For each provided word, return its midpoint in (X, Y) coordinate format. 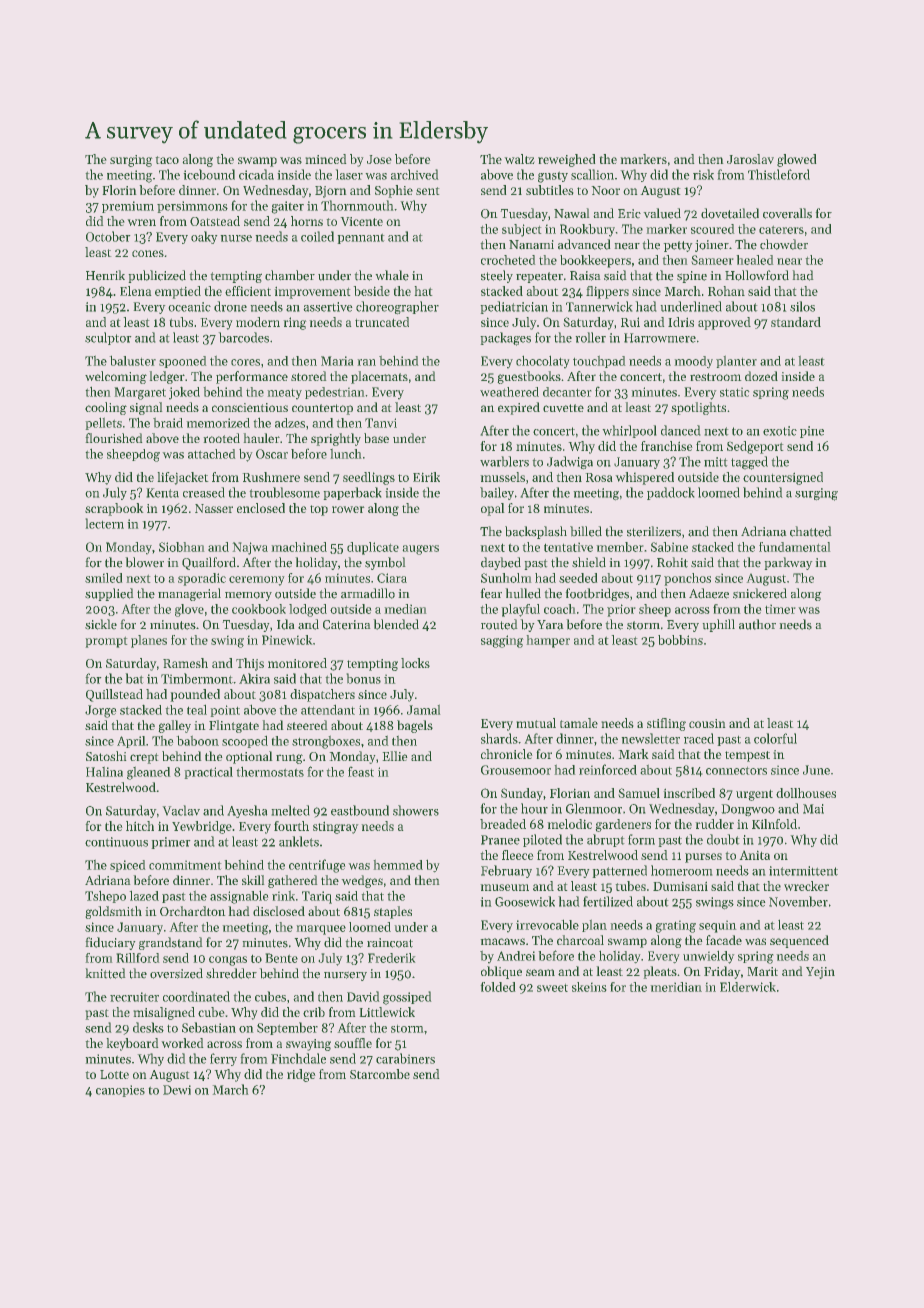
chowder (784, 244)
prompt (106, 642)
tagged (749, 463)
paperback (352, 493)
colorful (775, 738)
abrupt (606, 840)
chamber (290, 275)
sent (428, 191)
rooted (221, 438)
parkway (788, 563)
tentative (568, 547)
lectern (104, 523)
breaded (503, 824)
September (287, 1028)
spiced (128, 866)
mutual (536, 723)
